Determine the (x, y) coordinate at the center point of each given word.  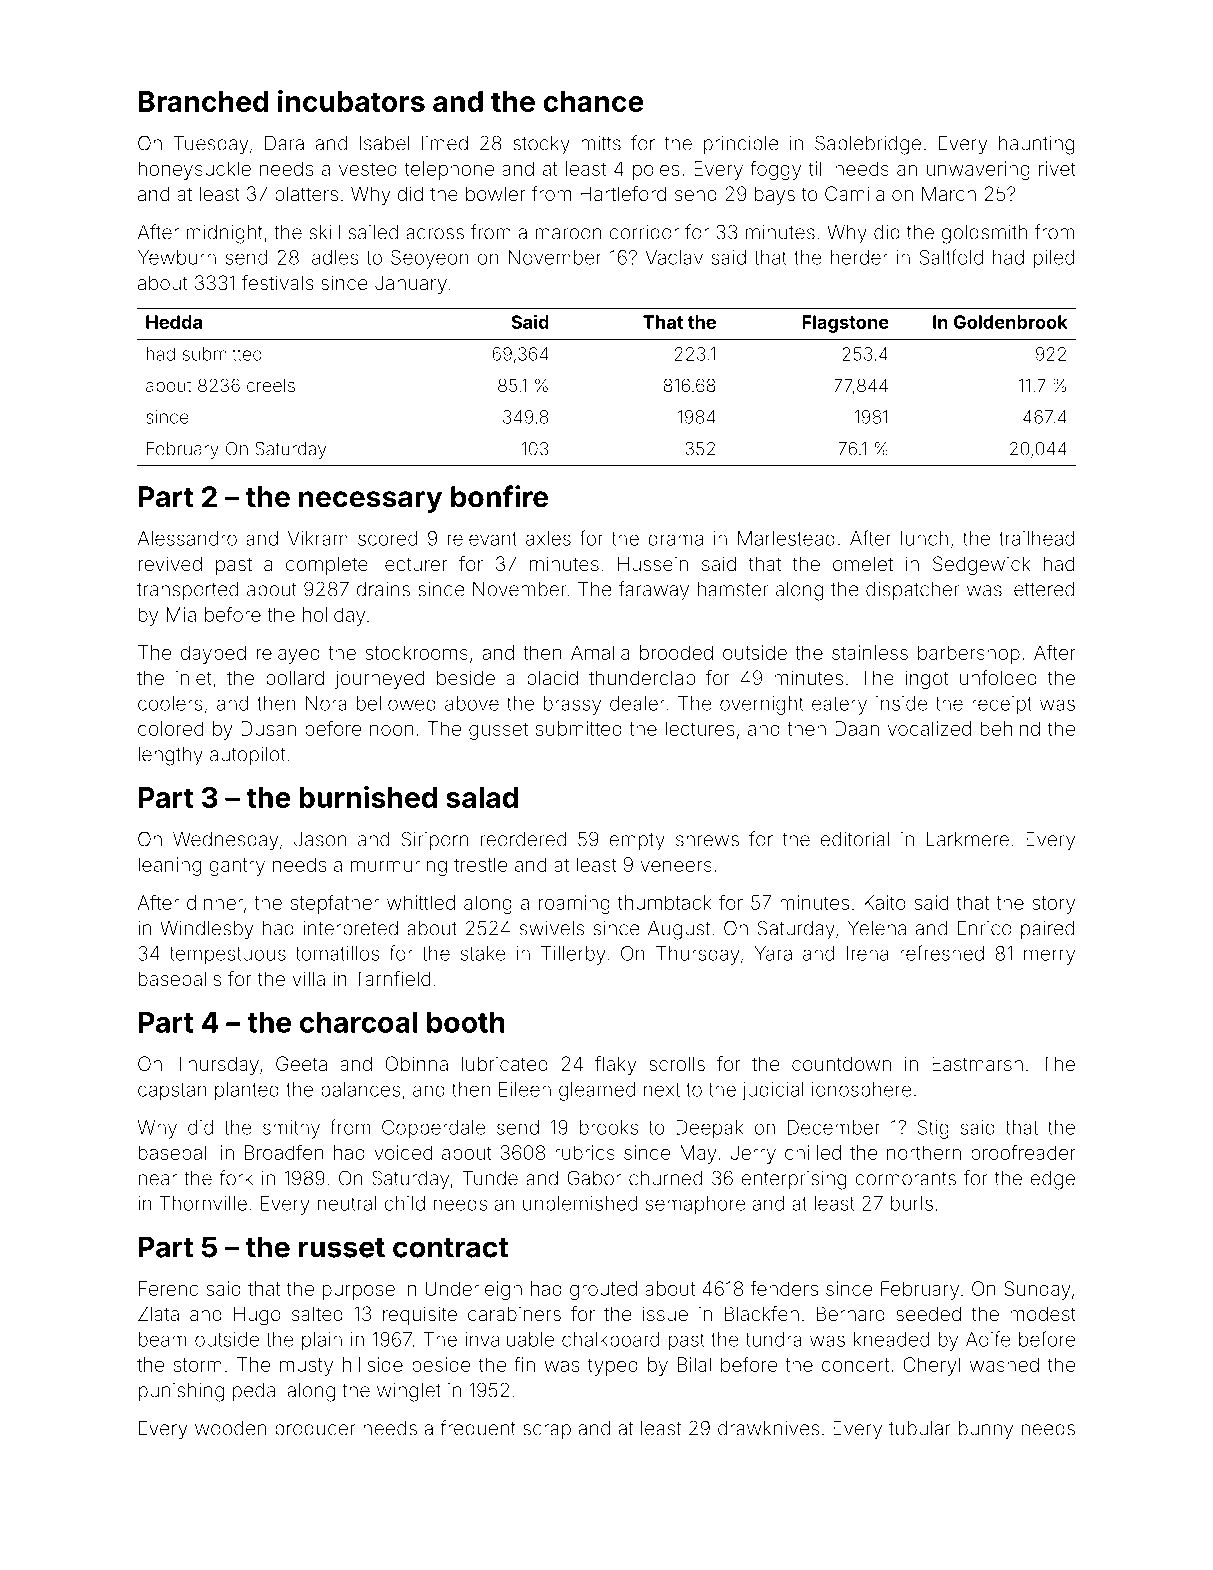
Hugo (257, 1316)
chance (593, 101)
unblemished (580, 1203)
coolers (170, 703)
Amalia (600, 652)
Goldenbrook (1011, 322)
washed (1004, 1364)
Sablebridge (868, 145)
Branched (203, 101)
